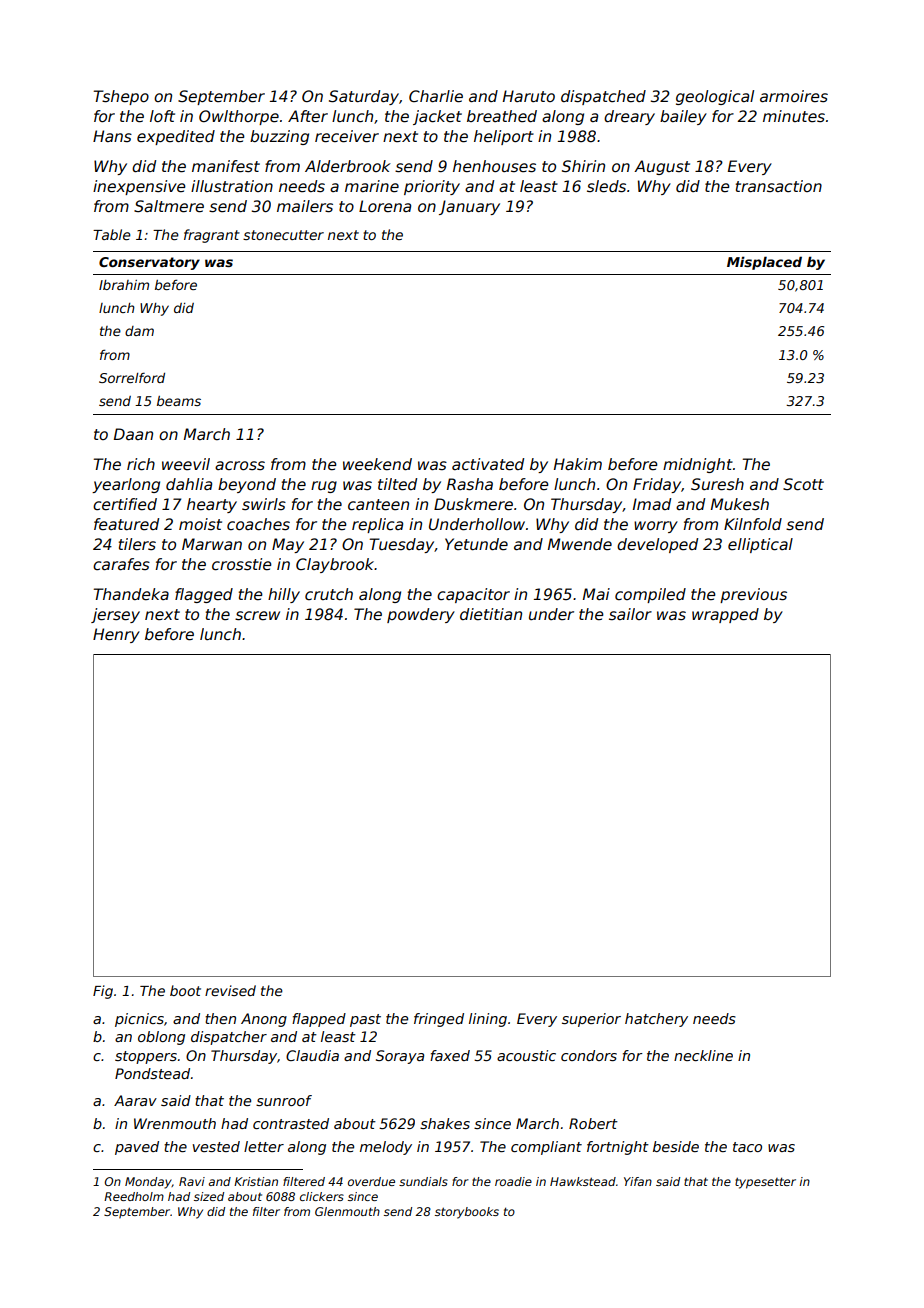 The height and width of the document is (1308, 924). I want to click on midnight, so click(698, 465).
